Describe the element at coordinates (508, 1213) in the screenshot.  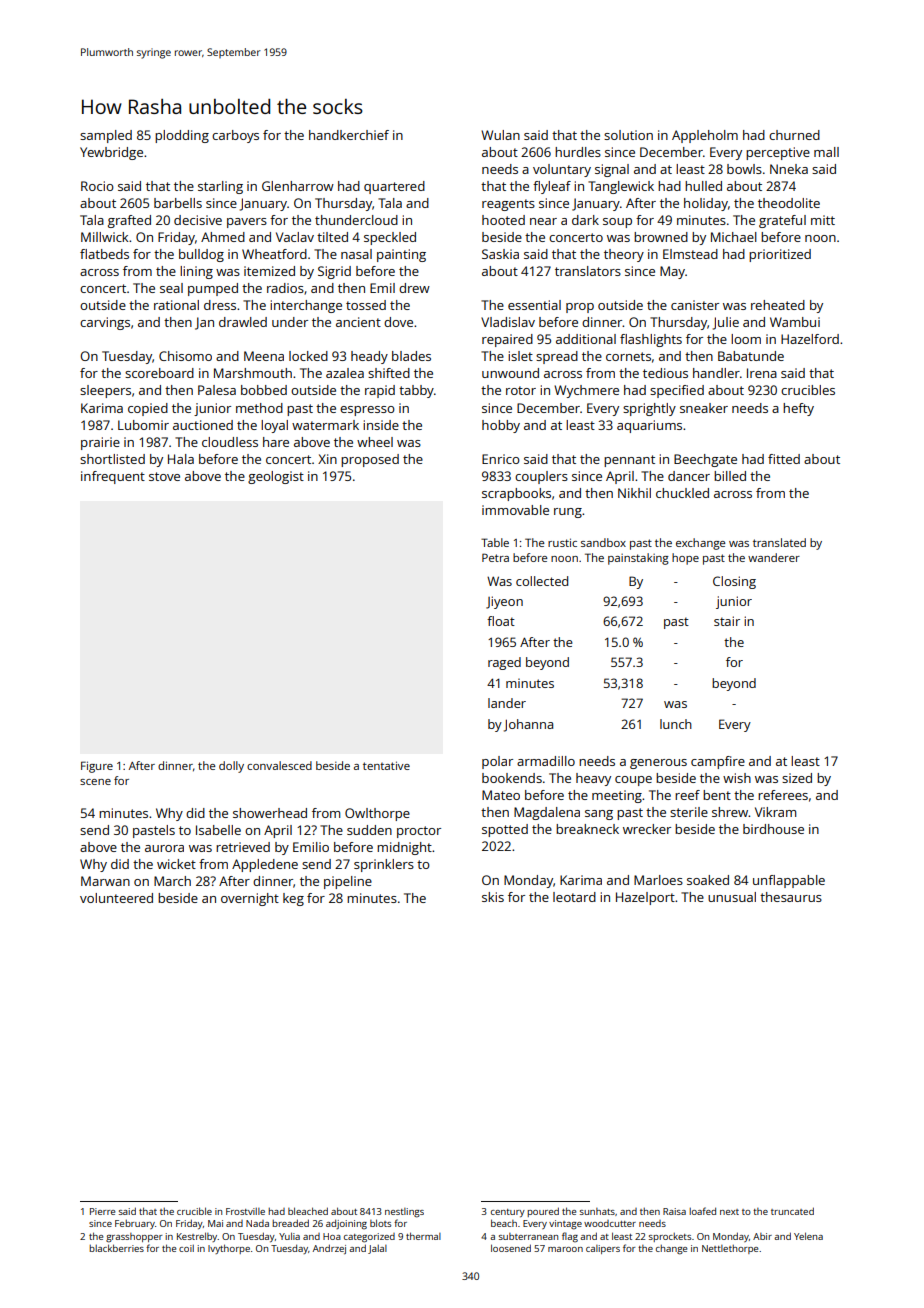
I see `century` at that location.
